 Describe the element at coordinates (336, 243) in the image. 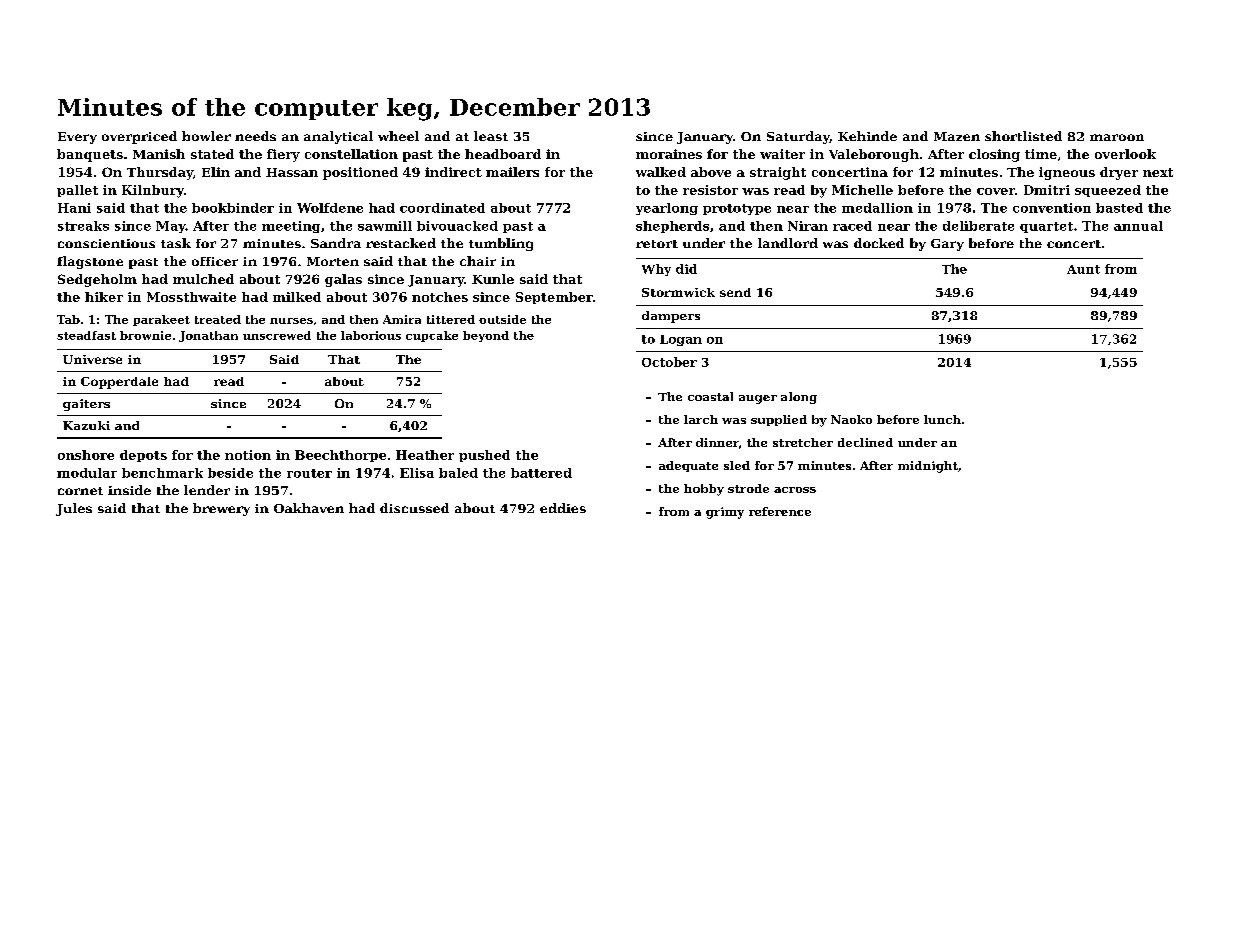

I see `Sandra` at that location.
